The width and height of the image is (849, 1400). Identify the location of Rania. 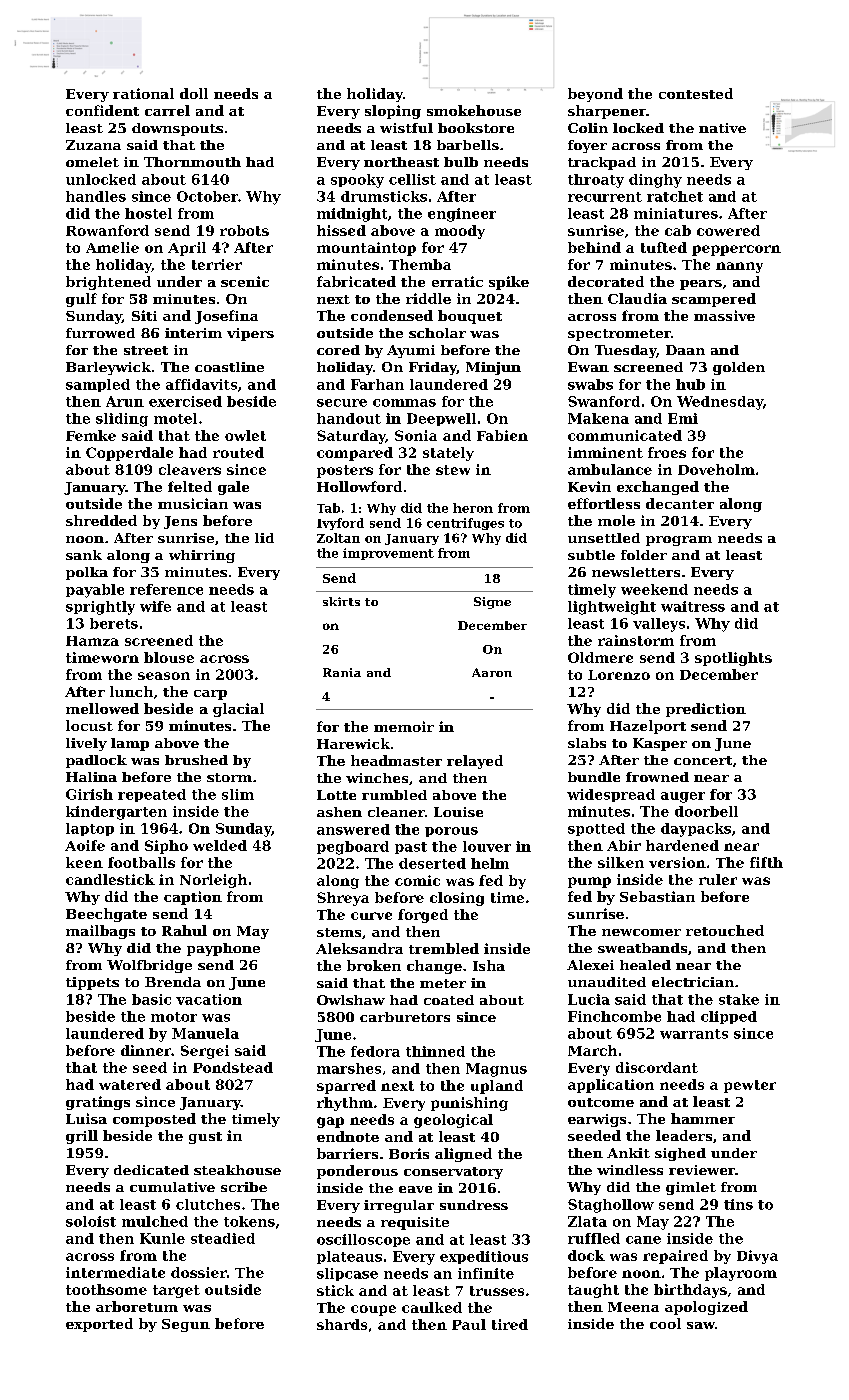
(342, 672).
